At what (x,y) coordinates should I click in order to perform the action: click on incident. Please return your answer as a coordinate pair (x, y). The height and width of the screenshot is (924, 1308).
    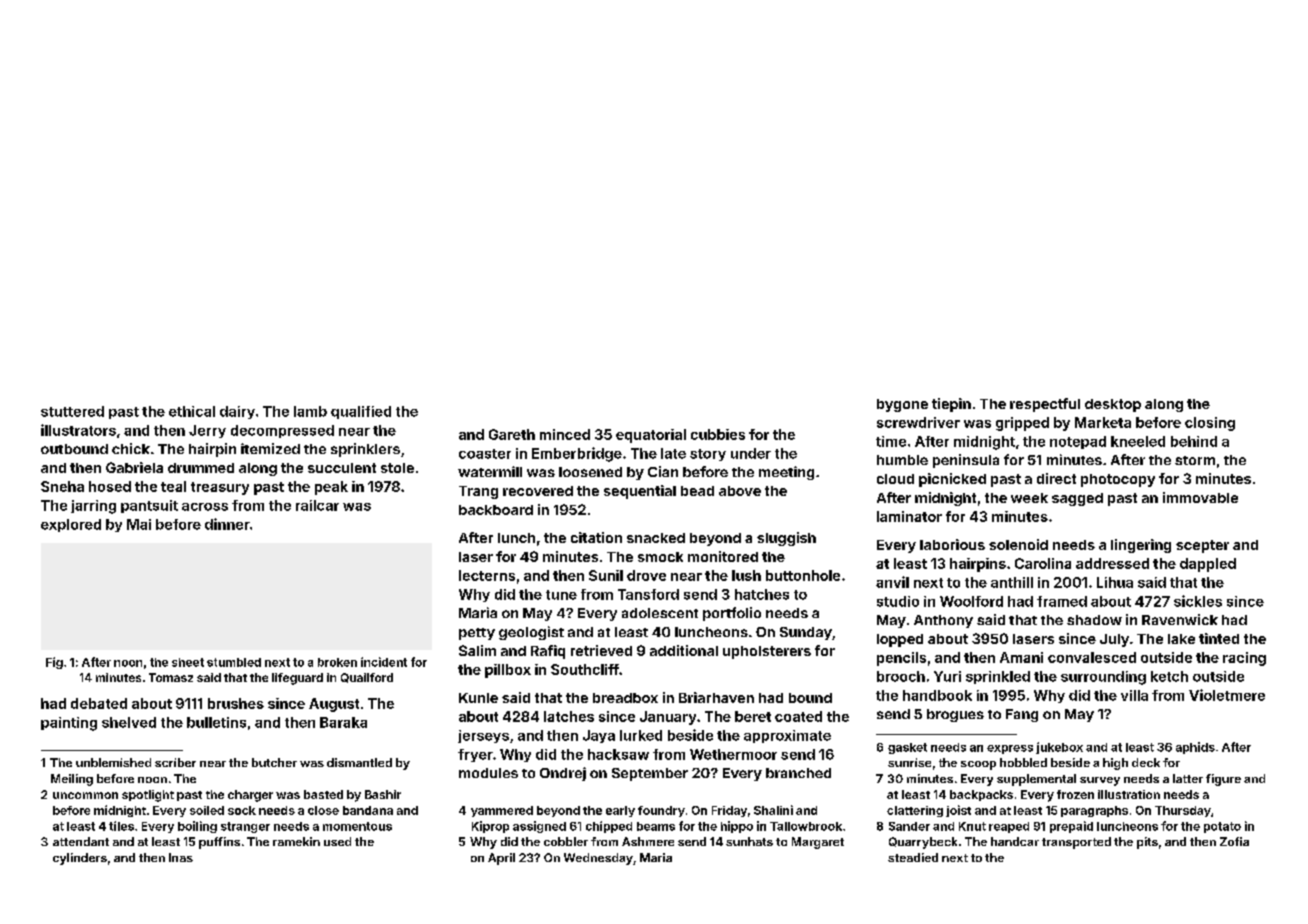
    Looking at the image, I should click on (384, 662).
